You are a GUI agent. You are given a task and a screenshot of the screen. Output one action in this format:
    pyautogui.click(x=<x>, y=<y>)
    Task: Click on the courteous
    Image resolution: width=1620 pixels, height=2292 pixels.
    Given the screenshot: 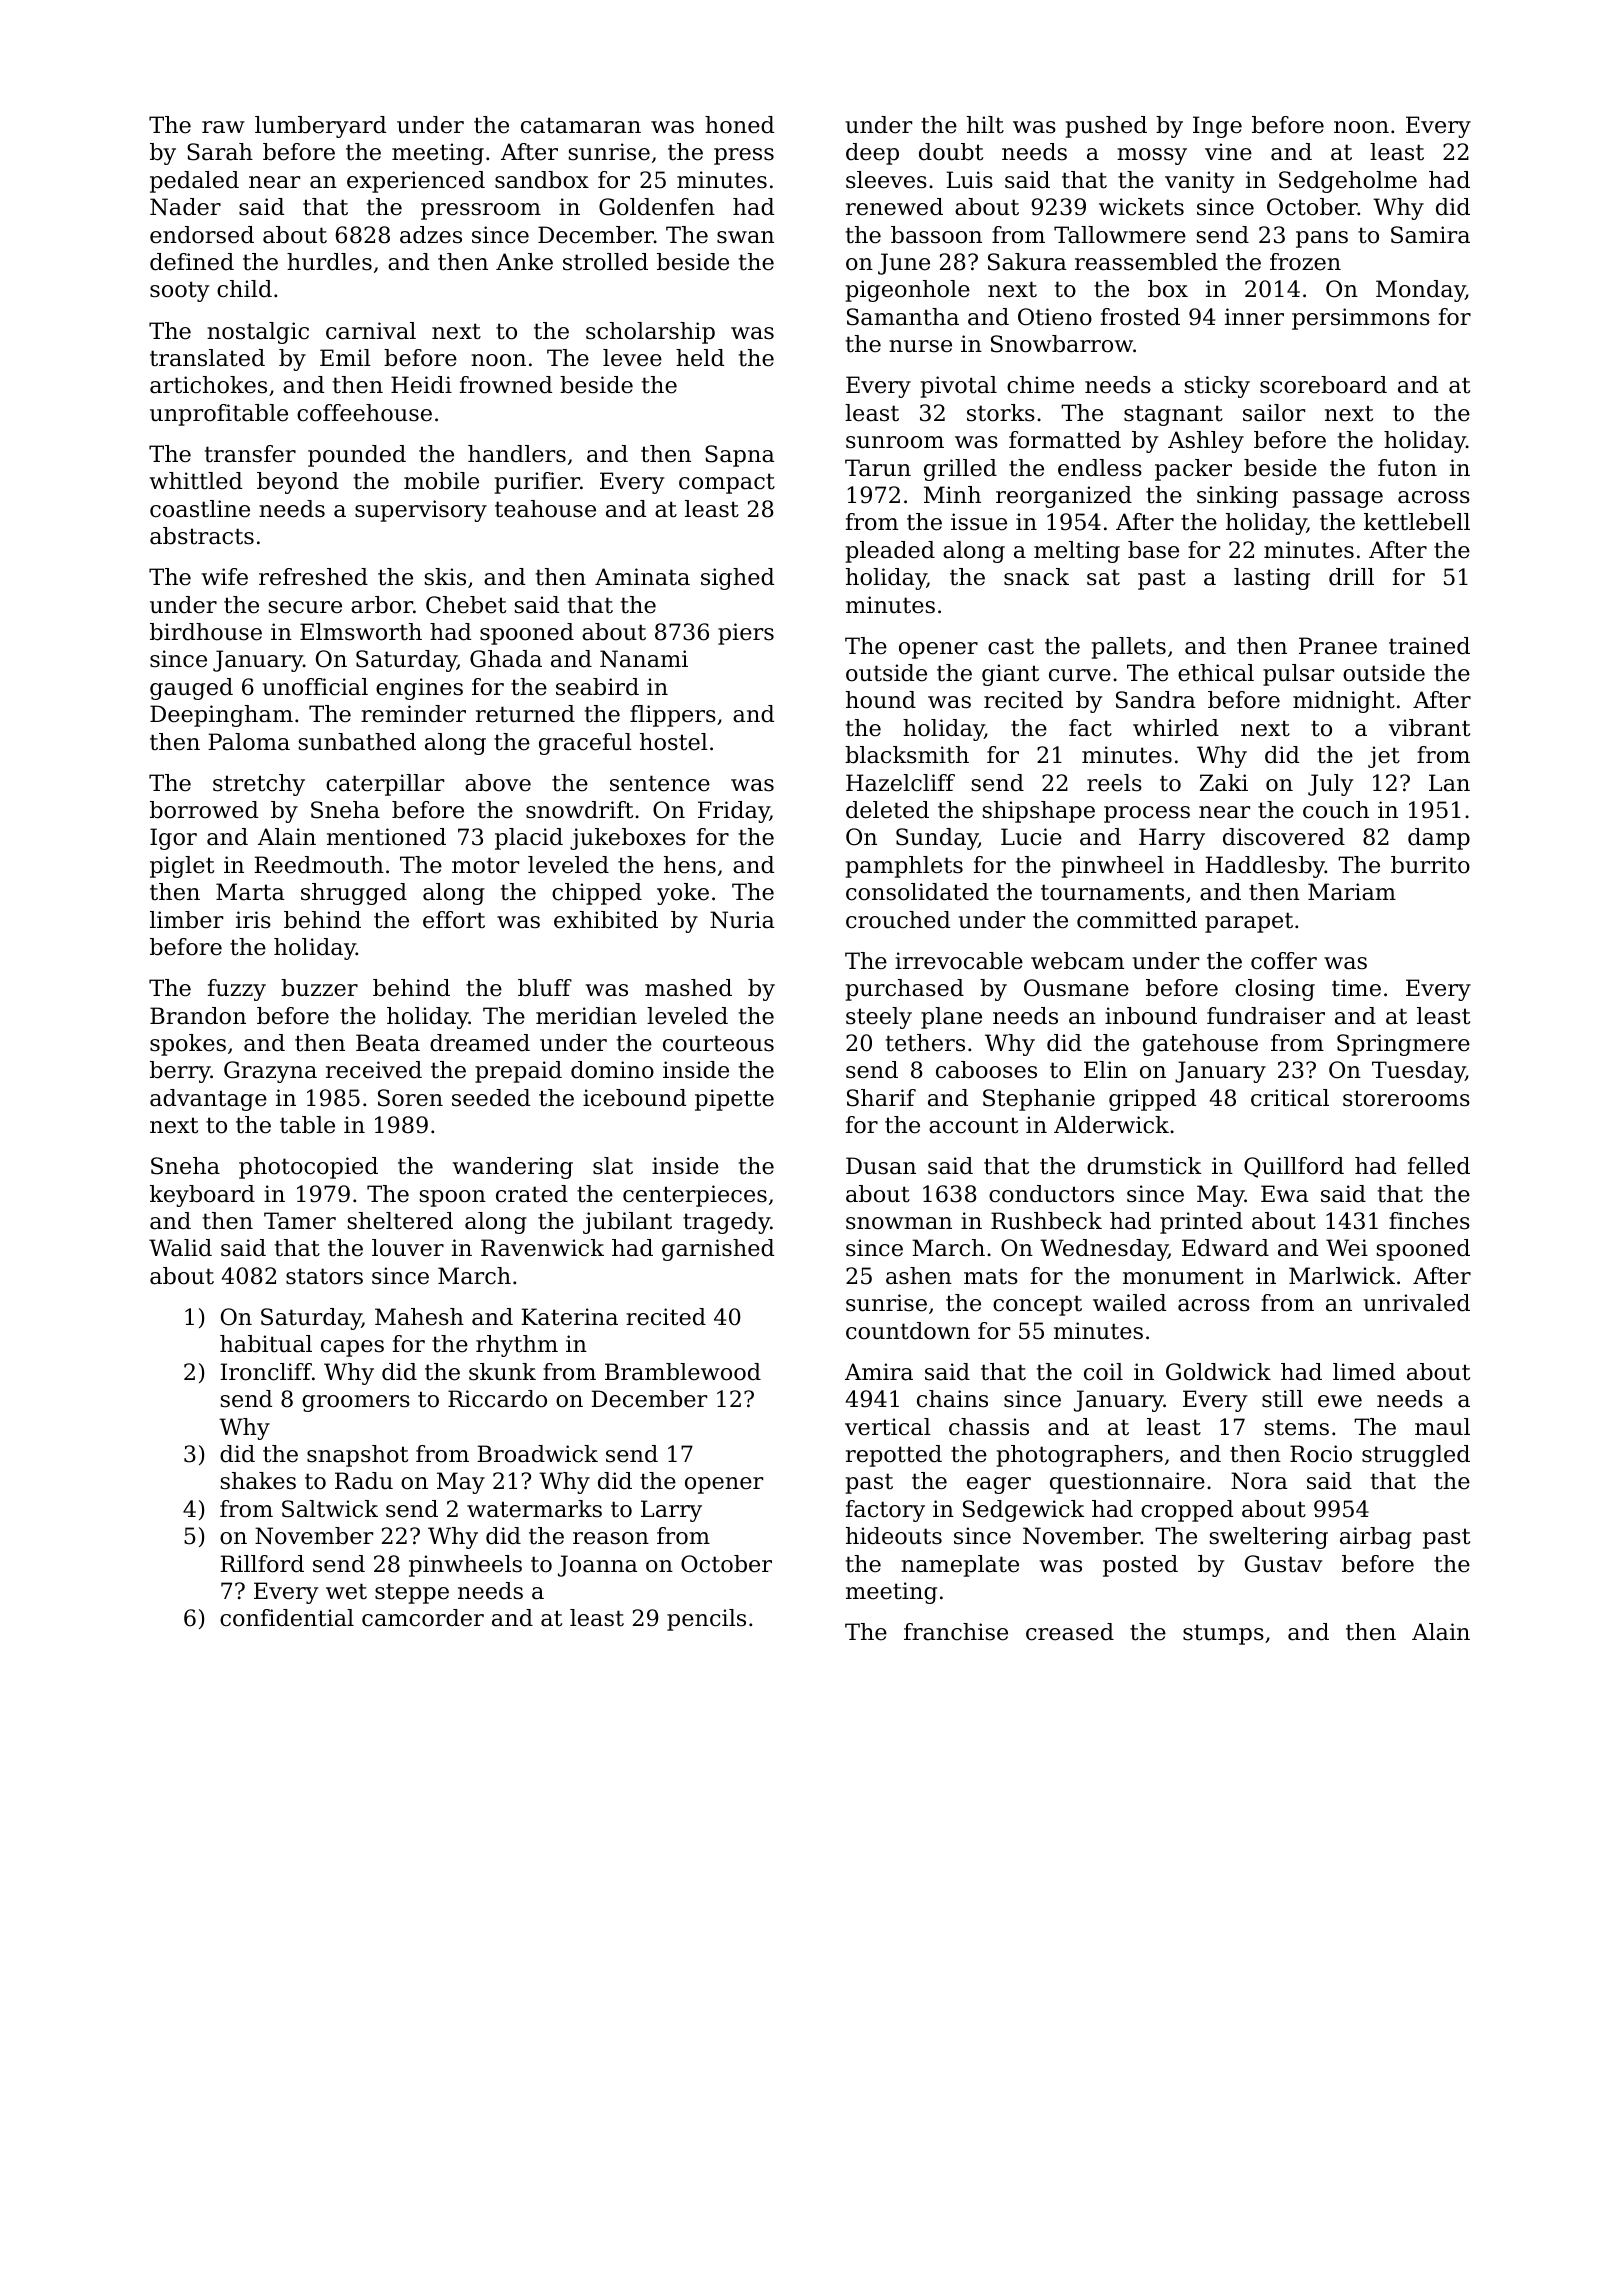 What is the action you would take?
    pyautogui.click(x=718, y=1043)
